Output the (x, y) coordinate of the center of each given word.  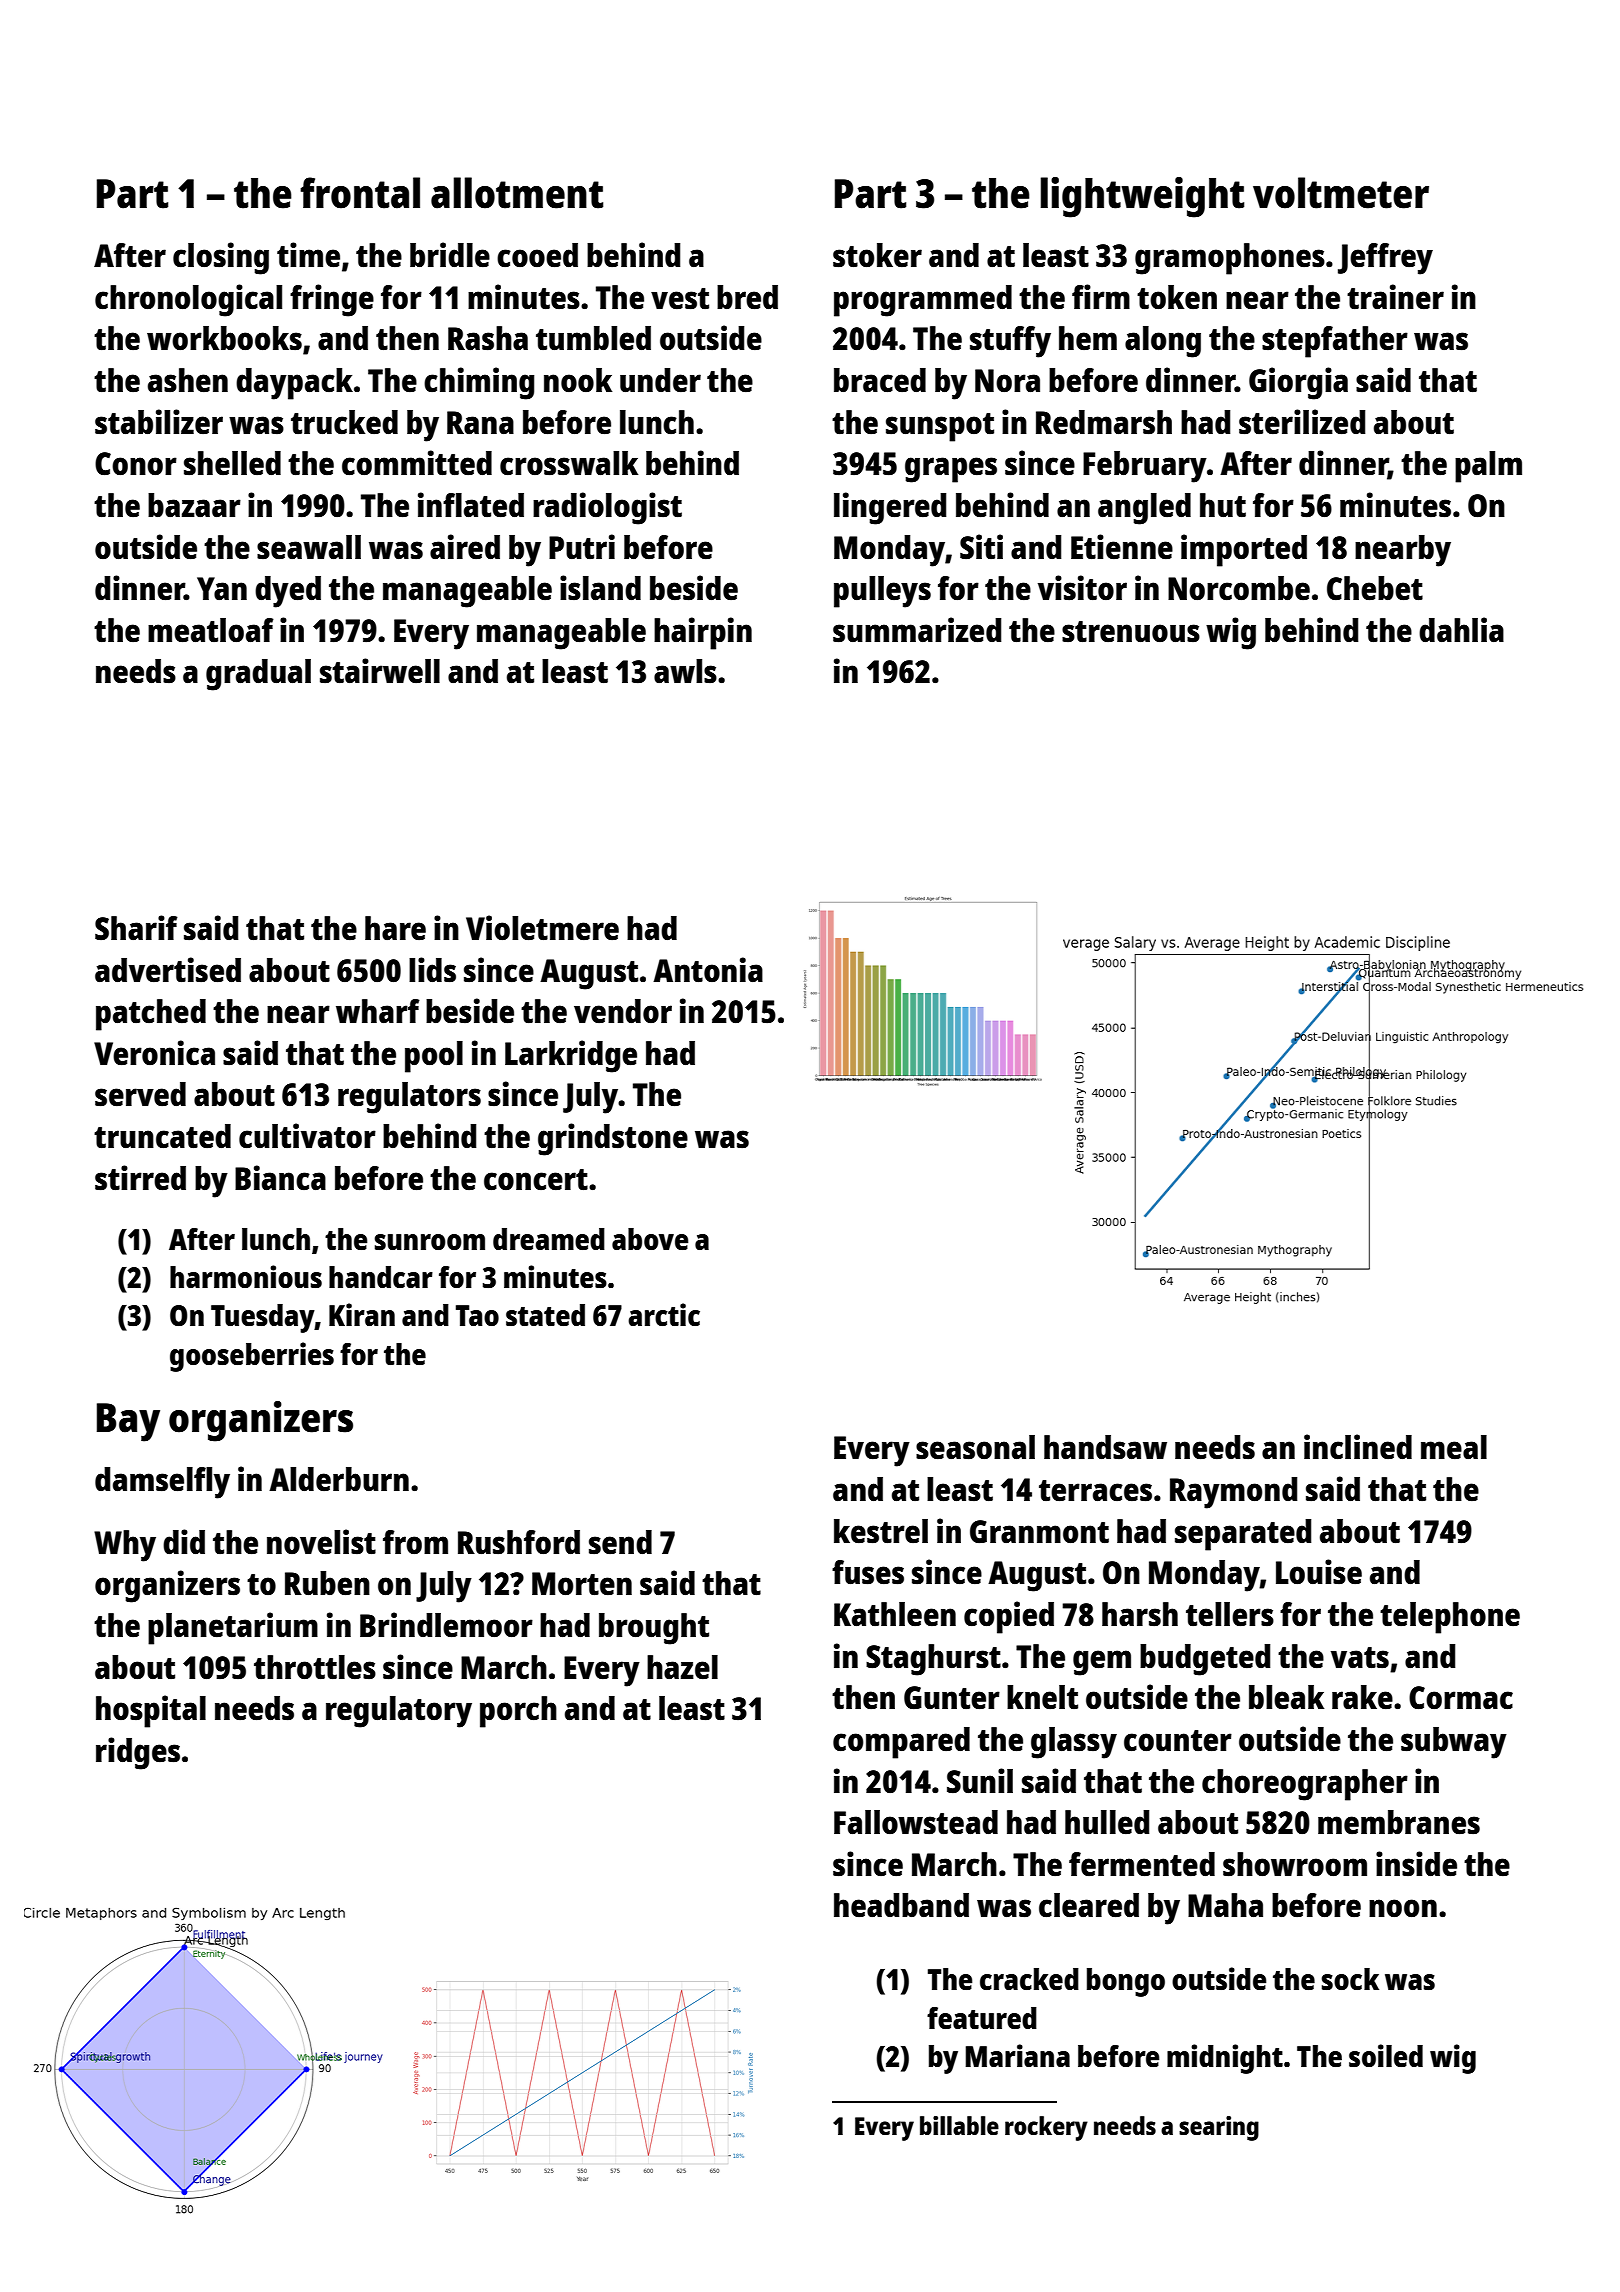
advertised (168, 970)
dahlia (1461, 630)
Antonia (708, 970)
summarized (917, 630)
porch (518, 1712)
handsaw (1105, 1447)
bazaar (194, 505)
